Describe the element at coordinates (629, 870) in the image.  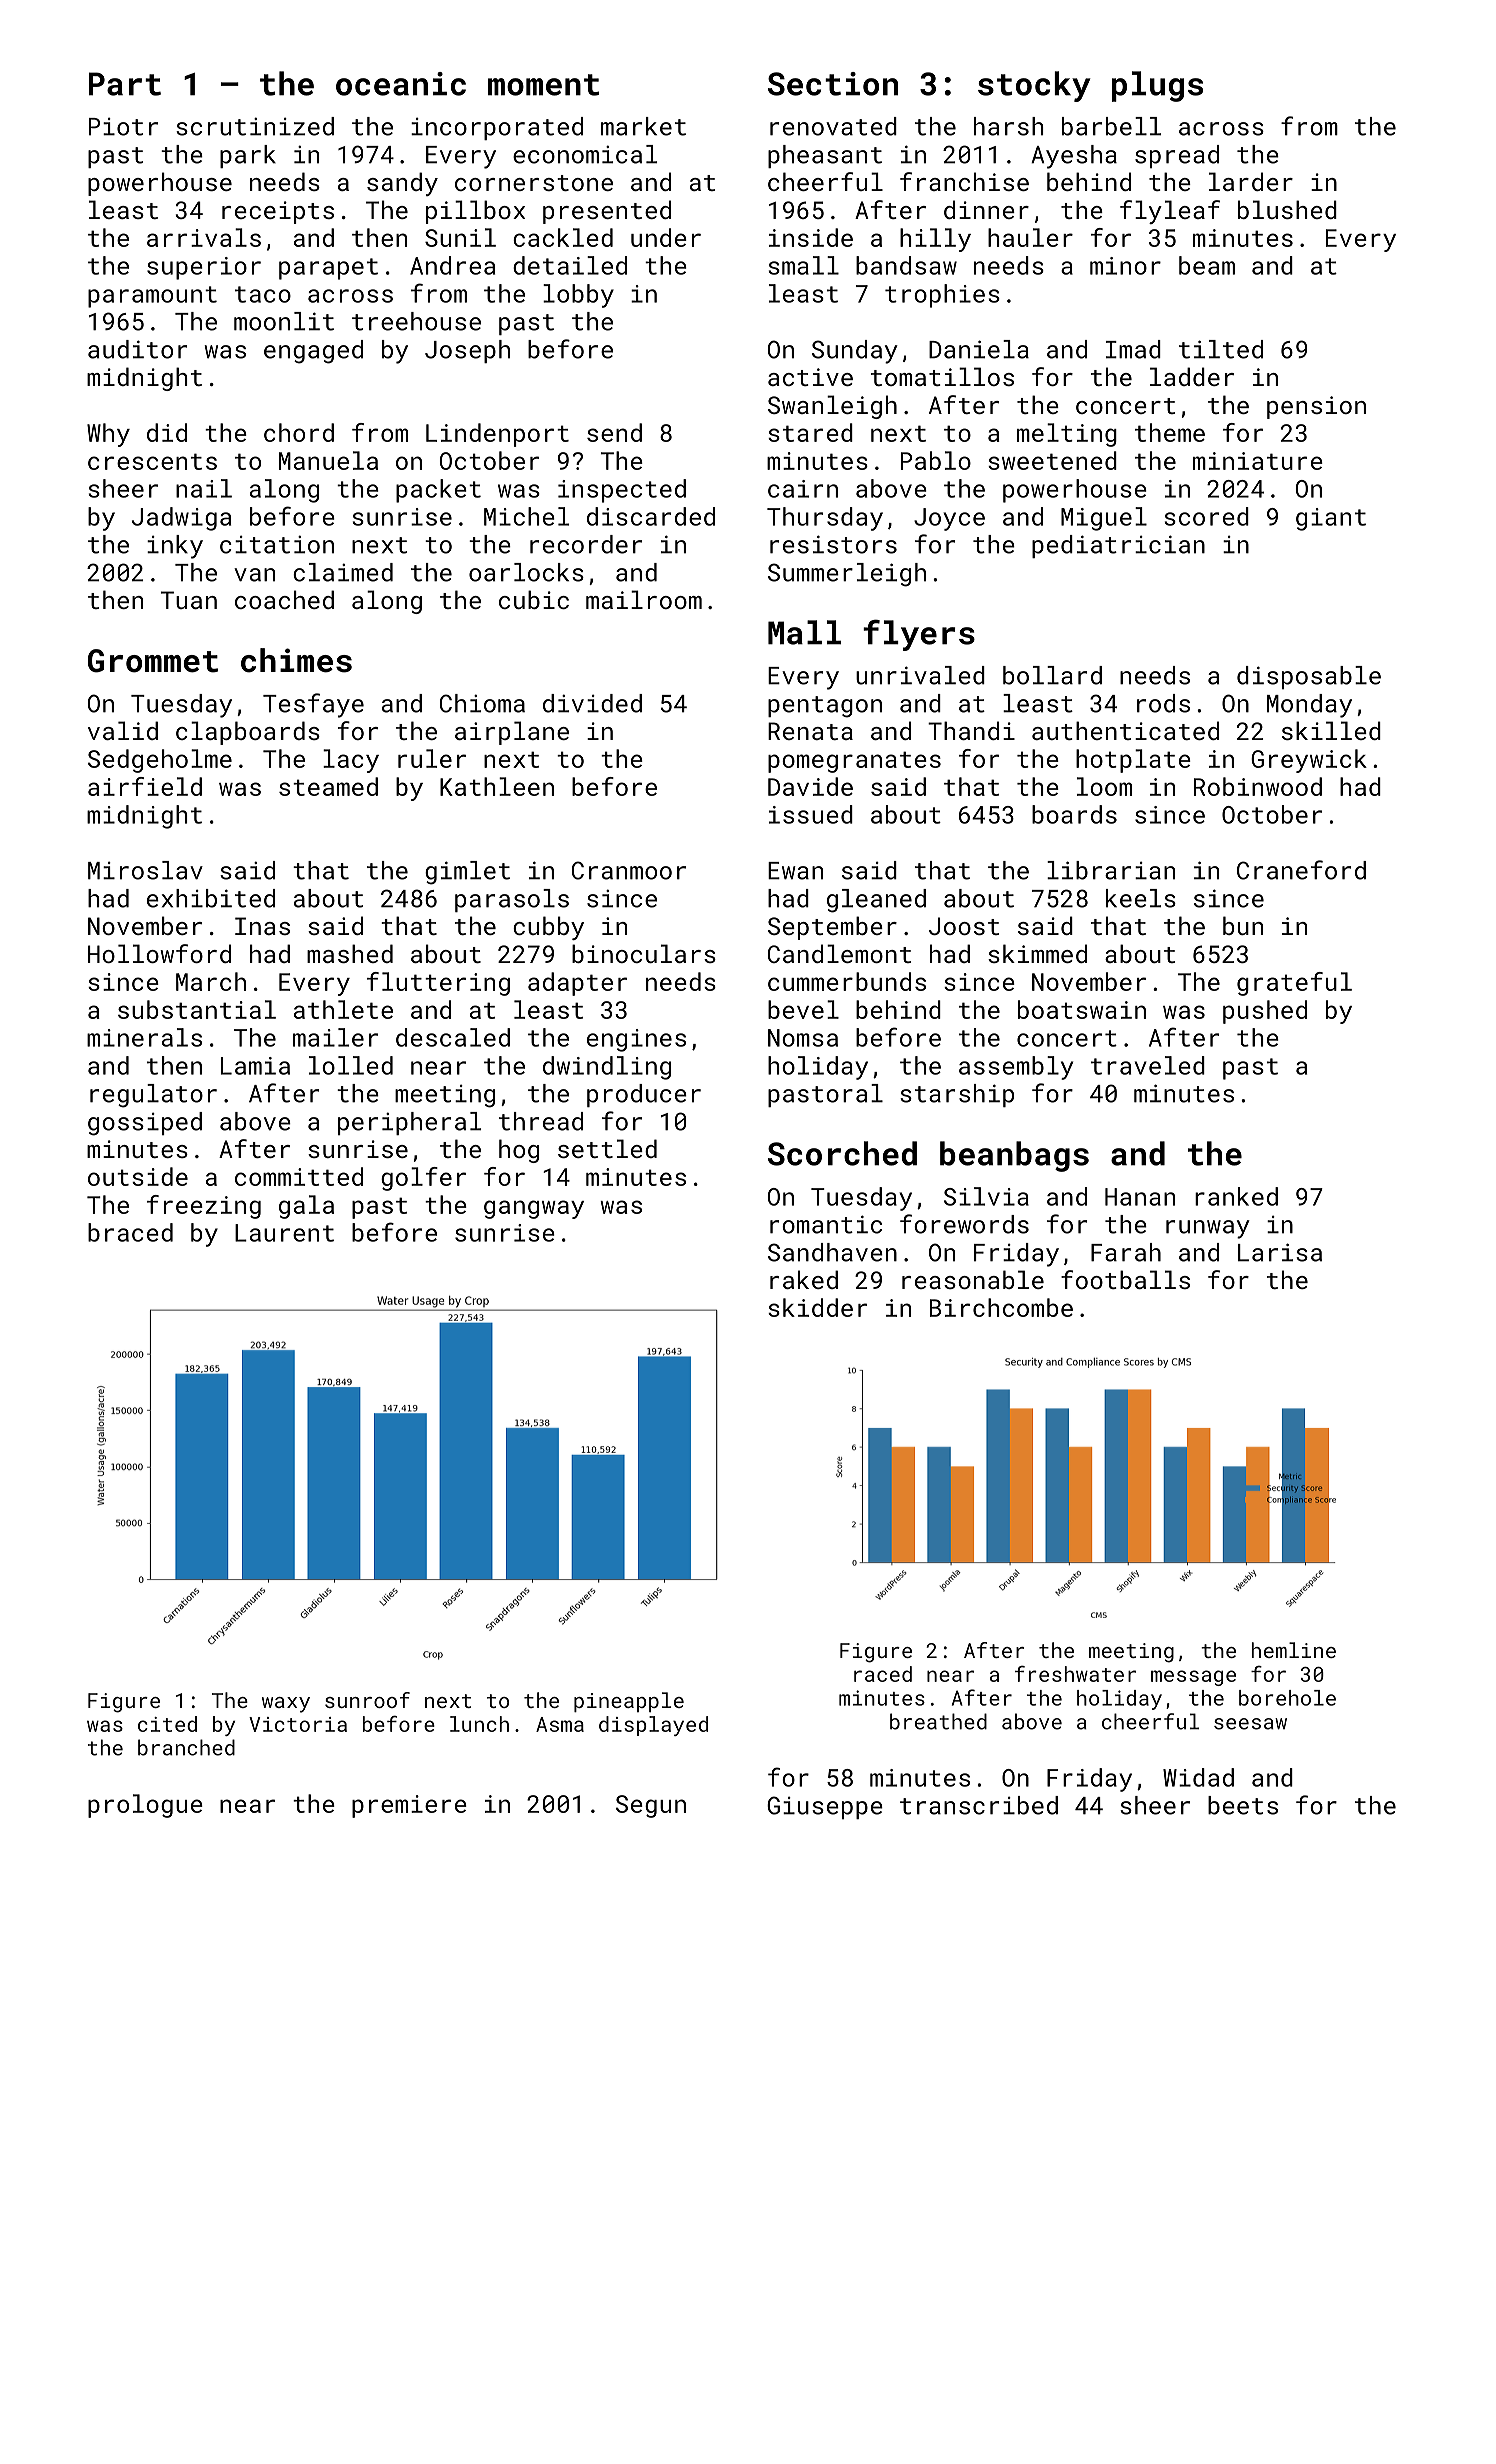
I see `Cranmoor` at that location.
